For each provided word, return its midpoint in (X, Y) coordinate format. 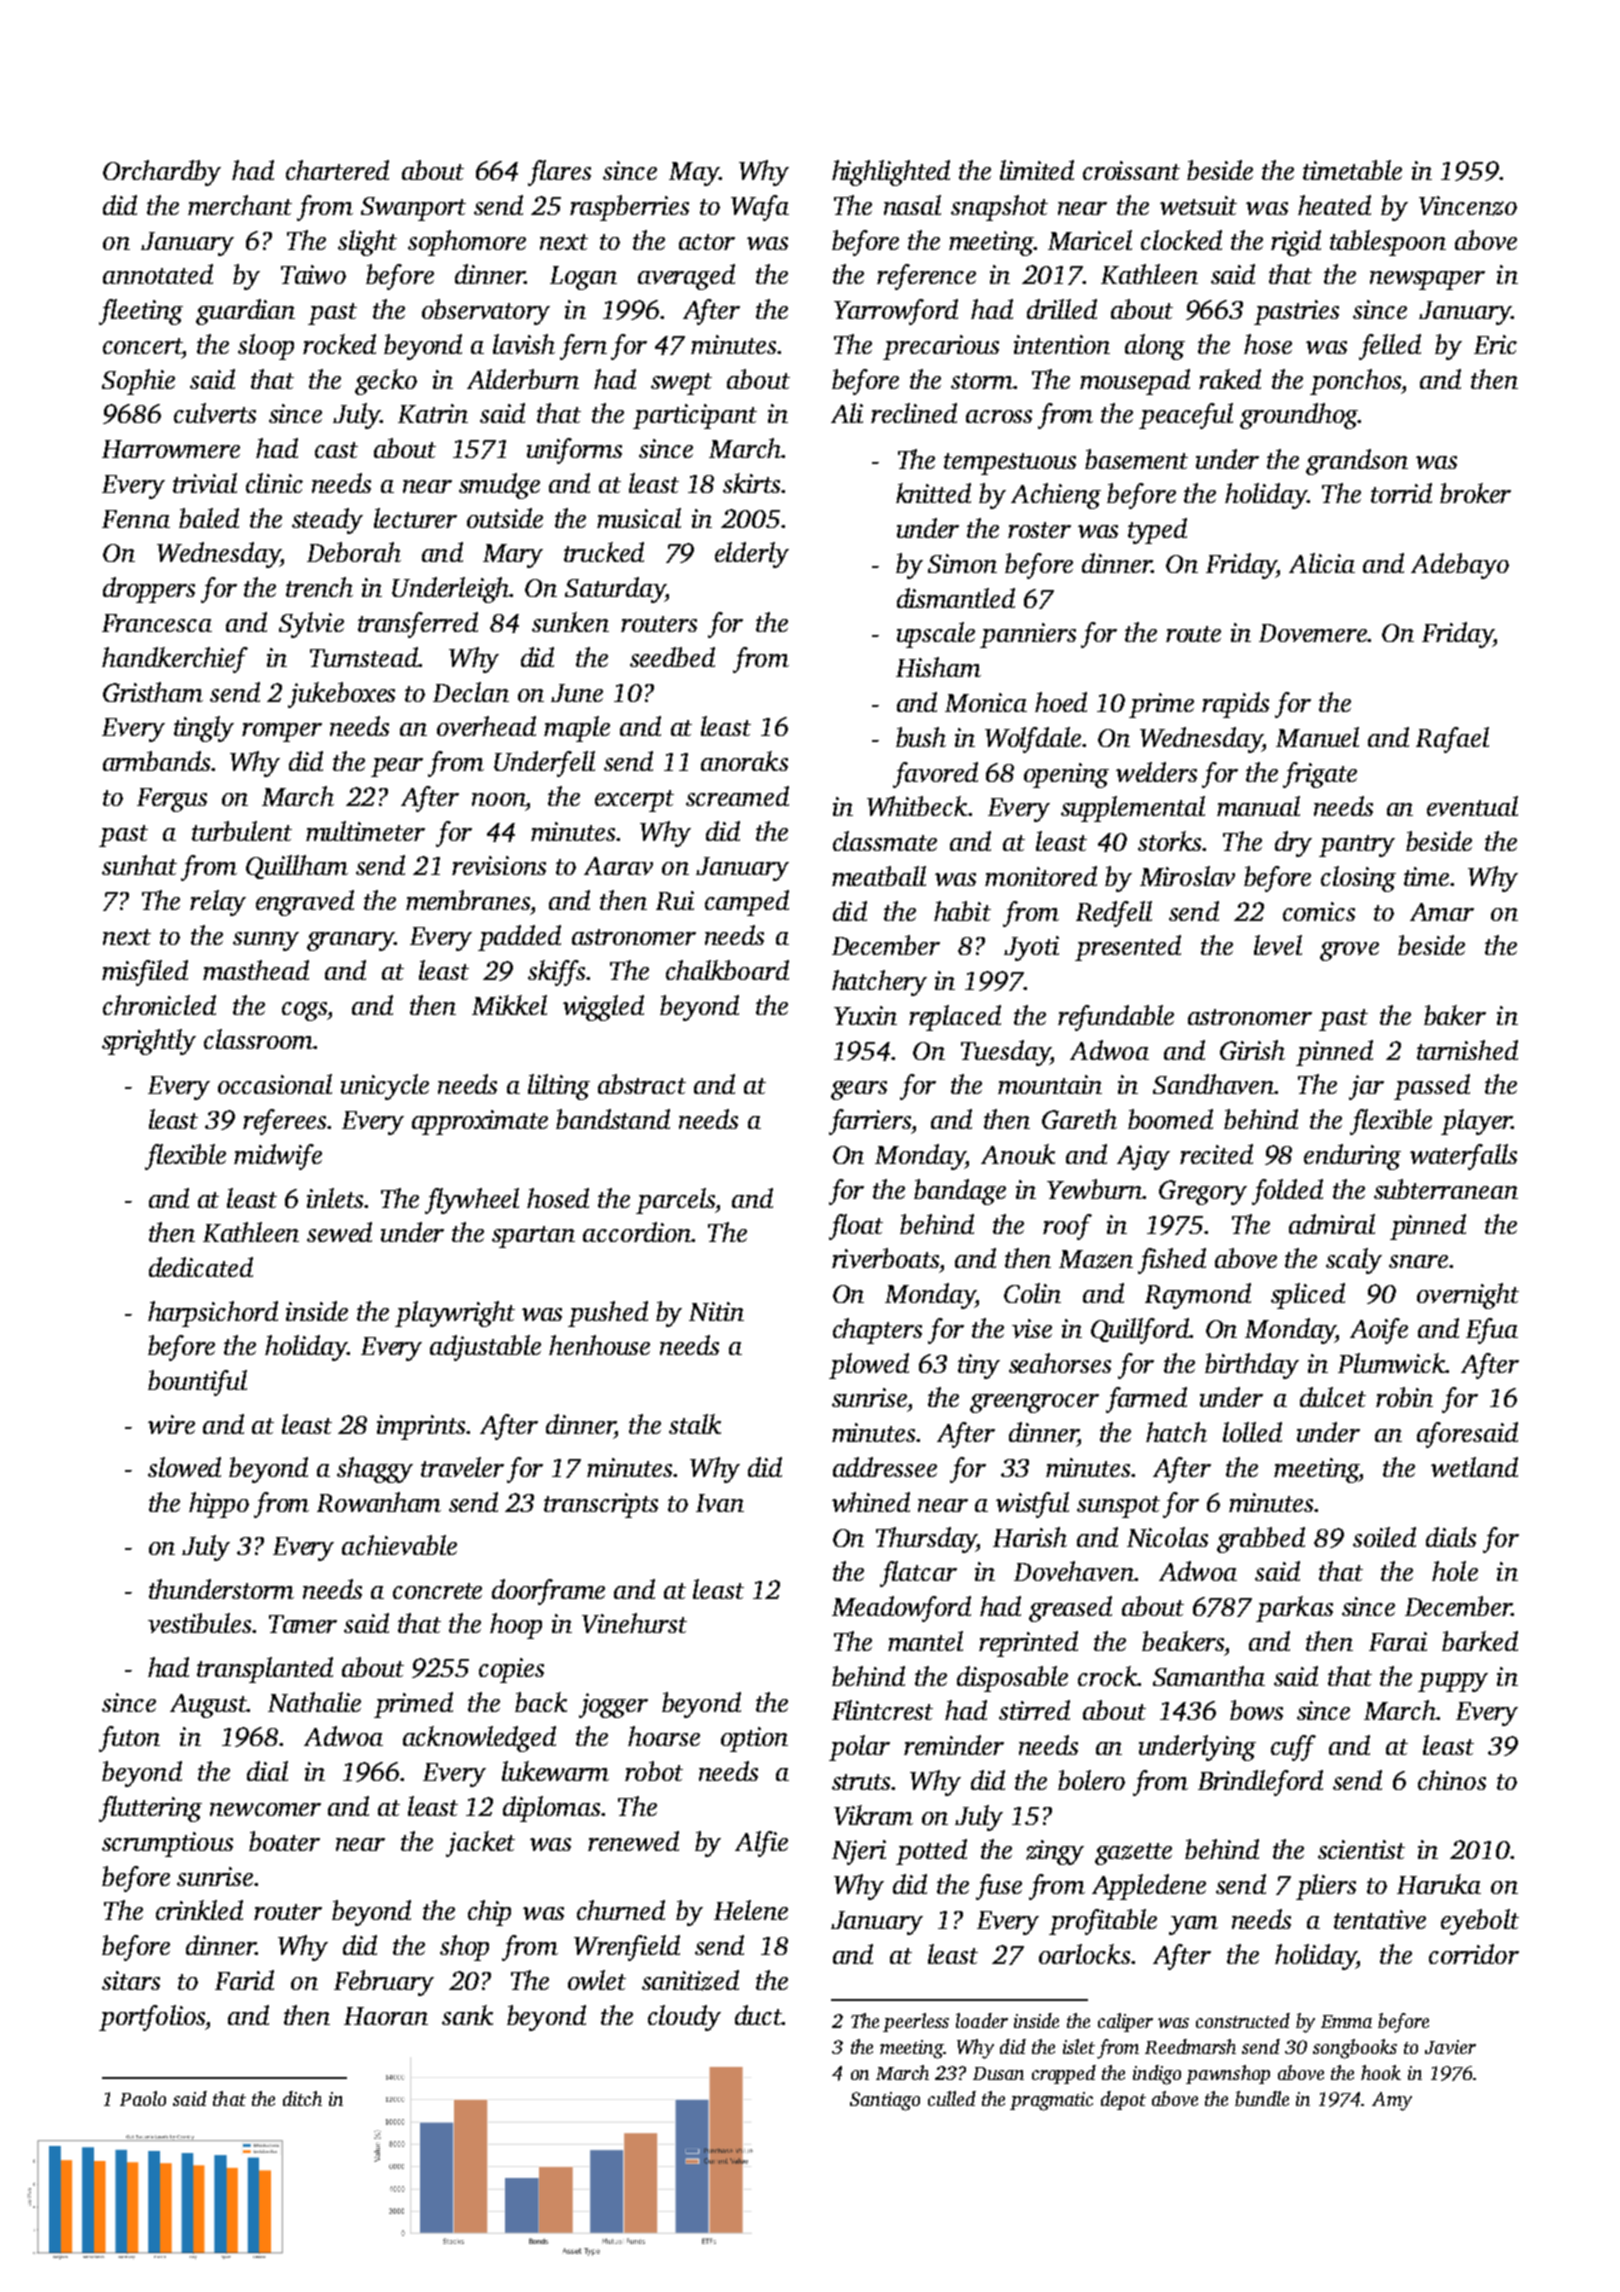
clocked (1181, 240)
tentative (1380, 1919)
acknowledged (479, 1739)
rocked (339, 344)
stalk (695, 1424)
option (754, 1739)
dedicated (201, 1267)
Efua (1492, 1331)
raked (1230, 379)
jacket (480, 1844)
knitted (933, 493)
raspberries (629, 208)
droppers (149, 590)
